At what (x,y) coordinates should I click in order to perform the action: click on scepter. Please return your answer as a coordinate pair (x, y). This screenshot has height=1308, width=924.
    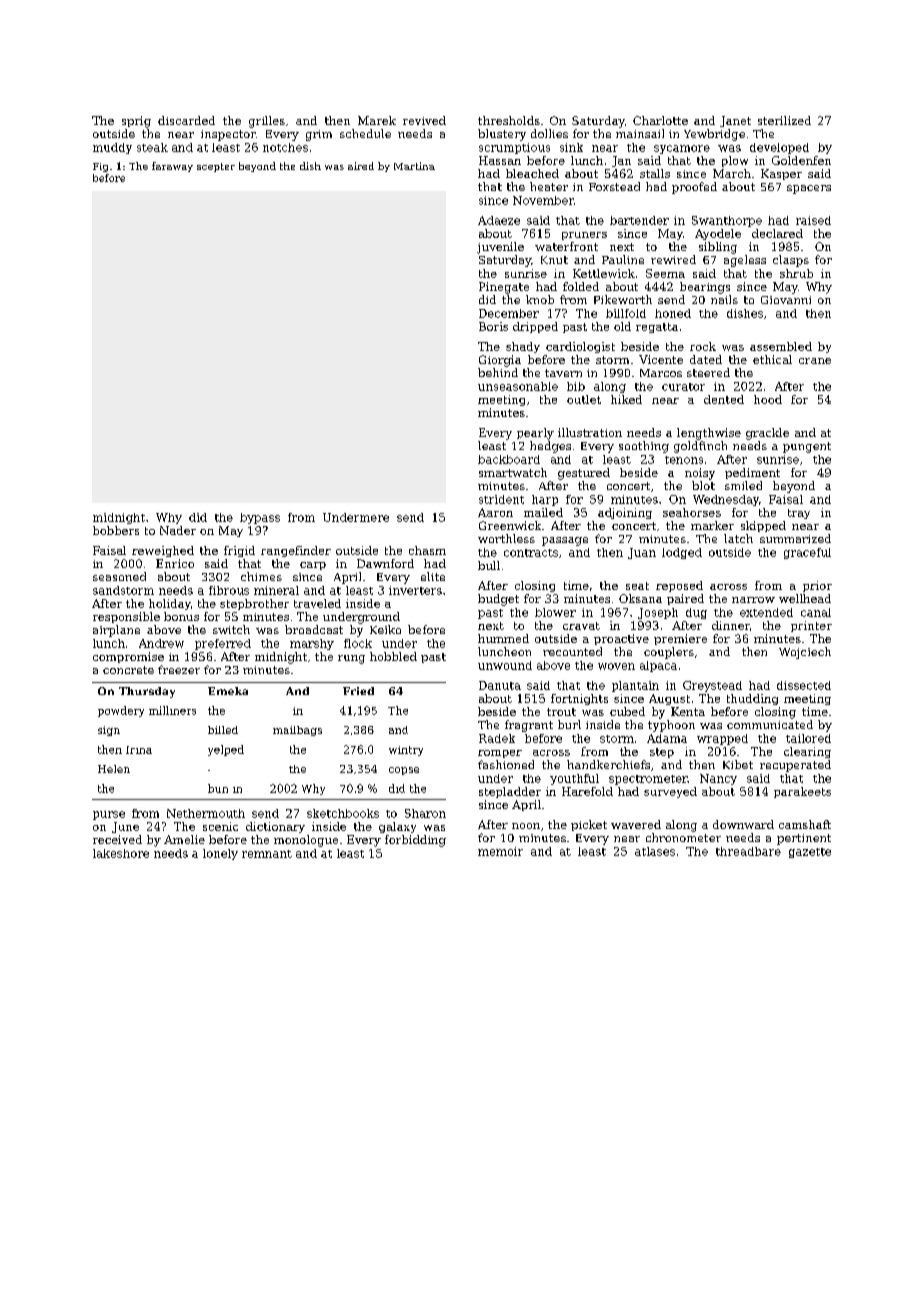
    Looking at the image, I should click on (216, 167).
